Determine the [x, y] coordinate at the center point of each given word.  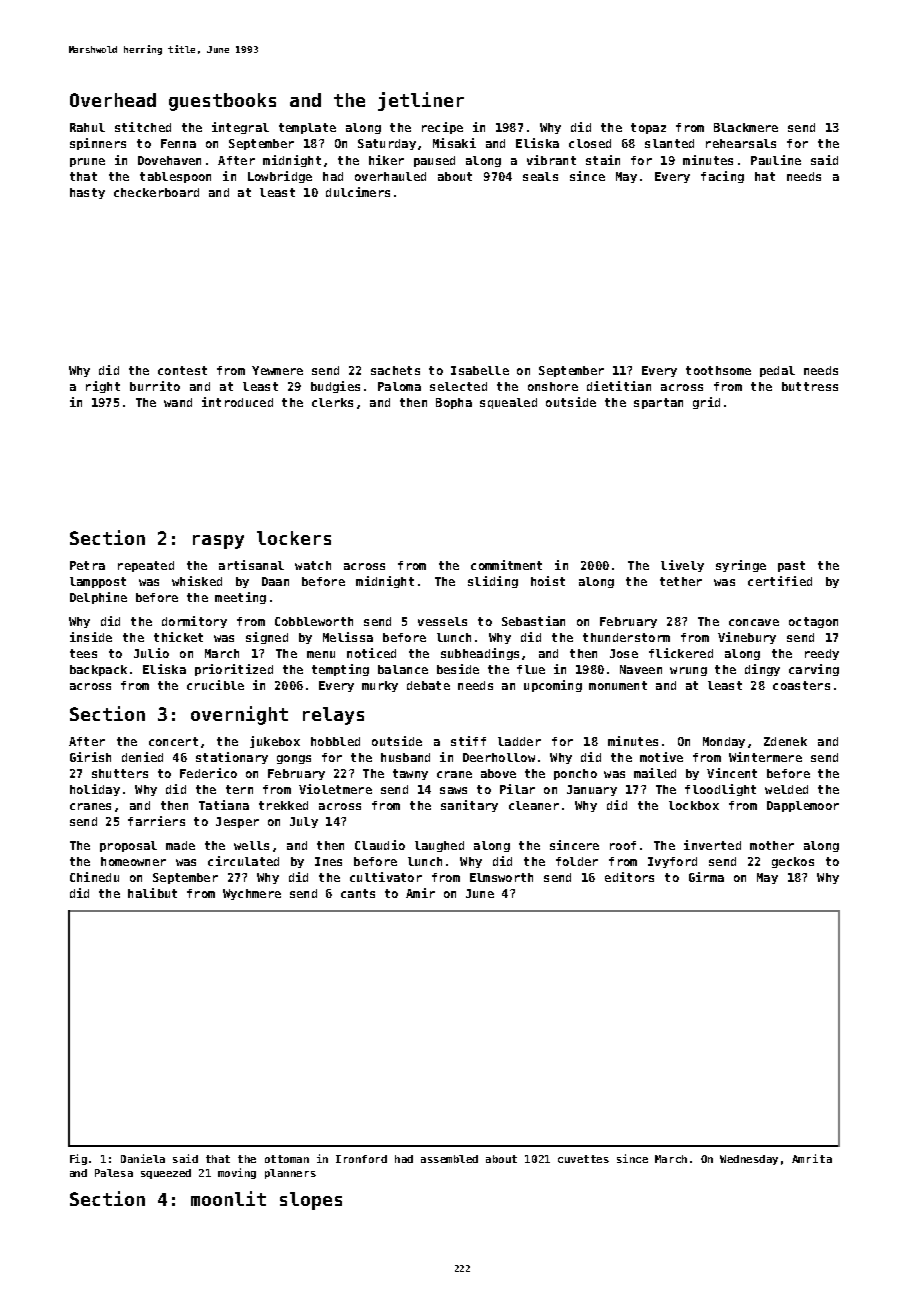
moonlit [228, 1198]
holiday [95, 790]
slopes [311, 1201]
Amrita [812, 1158]
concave [754, 622]
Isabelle [480, 370]
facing [722, 177]
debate [428, 685]
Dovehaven [169, 160]
